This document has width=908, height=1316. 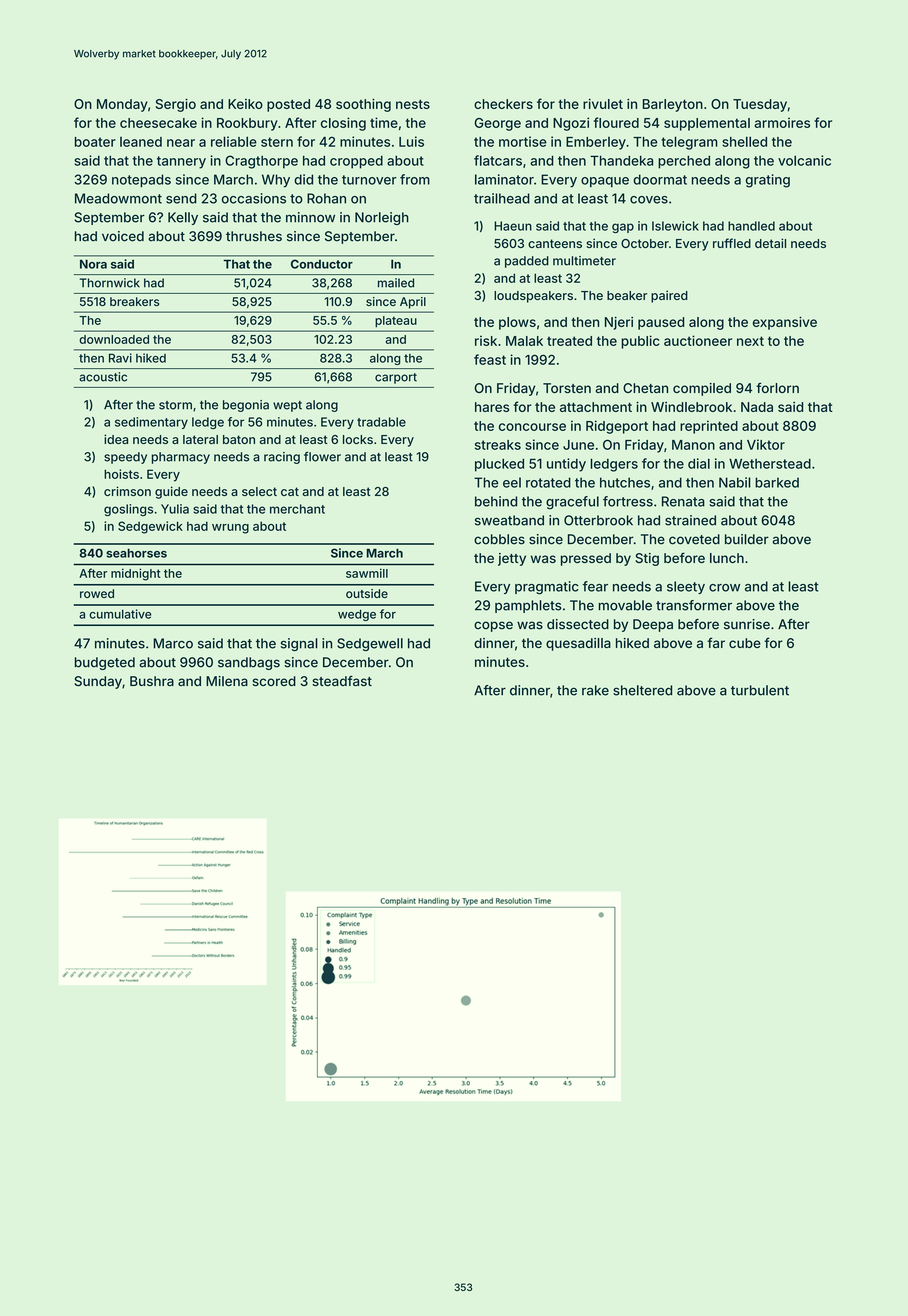 What do you see at coordinates (503, 104) in the document?
I see `checkers` at bounding box center [503, 104].
